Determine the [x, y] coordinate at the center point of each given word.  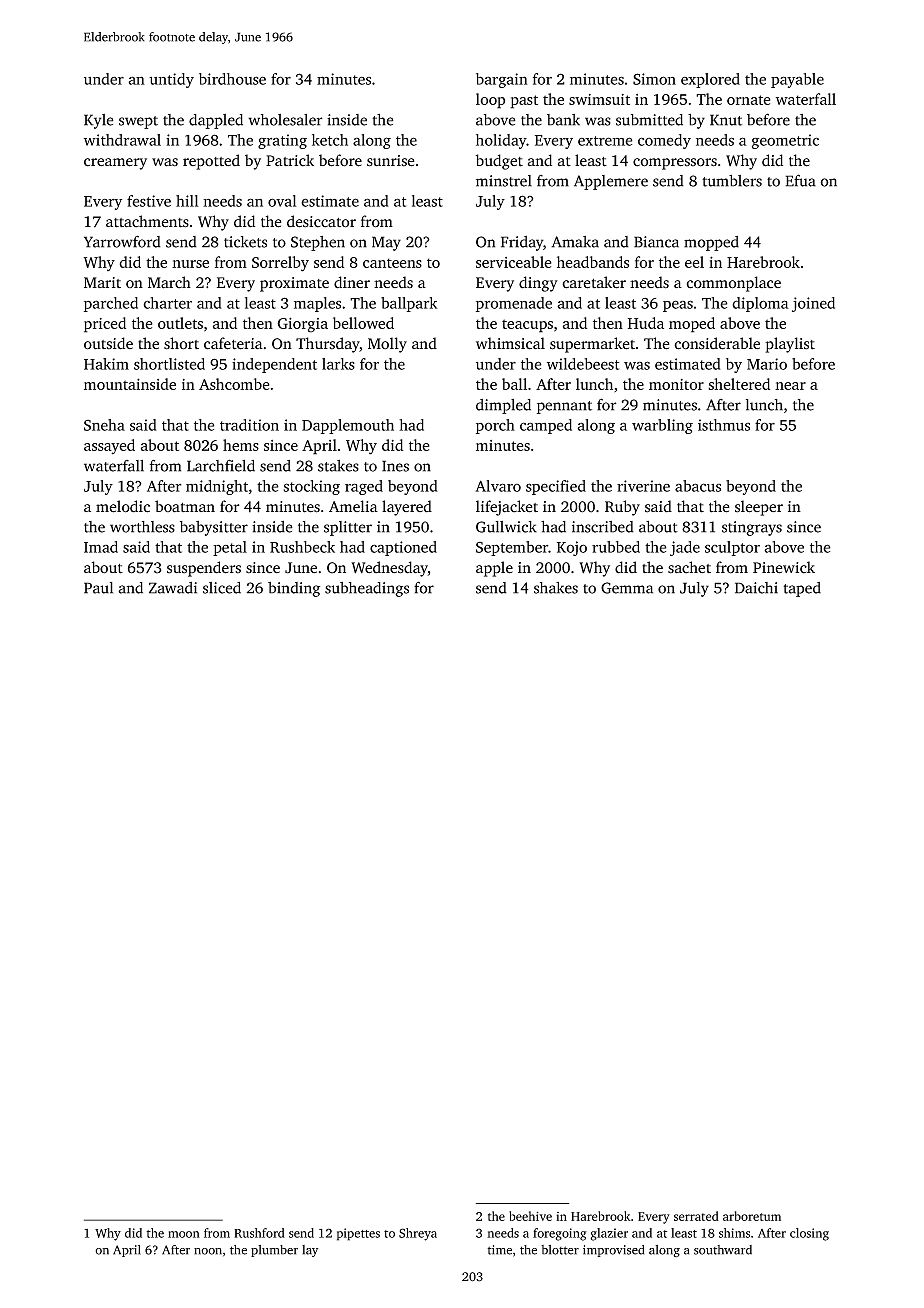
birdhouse [232, 79]
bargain [502, 80]
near [790, 386]
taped [802, 589]
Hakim [106, 364]
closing [809, 1234]
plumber [274, 1251]
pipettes [358, 1234]
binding [294, 589]
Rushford [259, 1233]
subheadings [367, 589]
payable [797, 80]
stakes [338, 466]
